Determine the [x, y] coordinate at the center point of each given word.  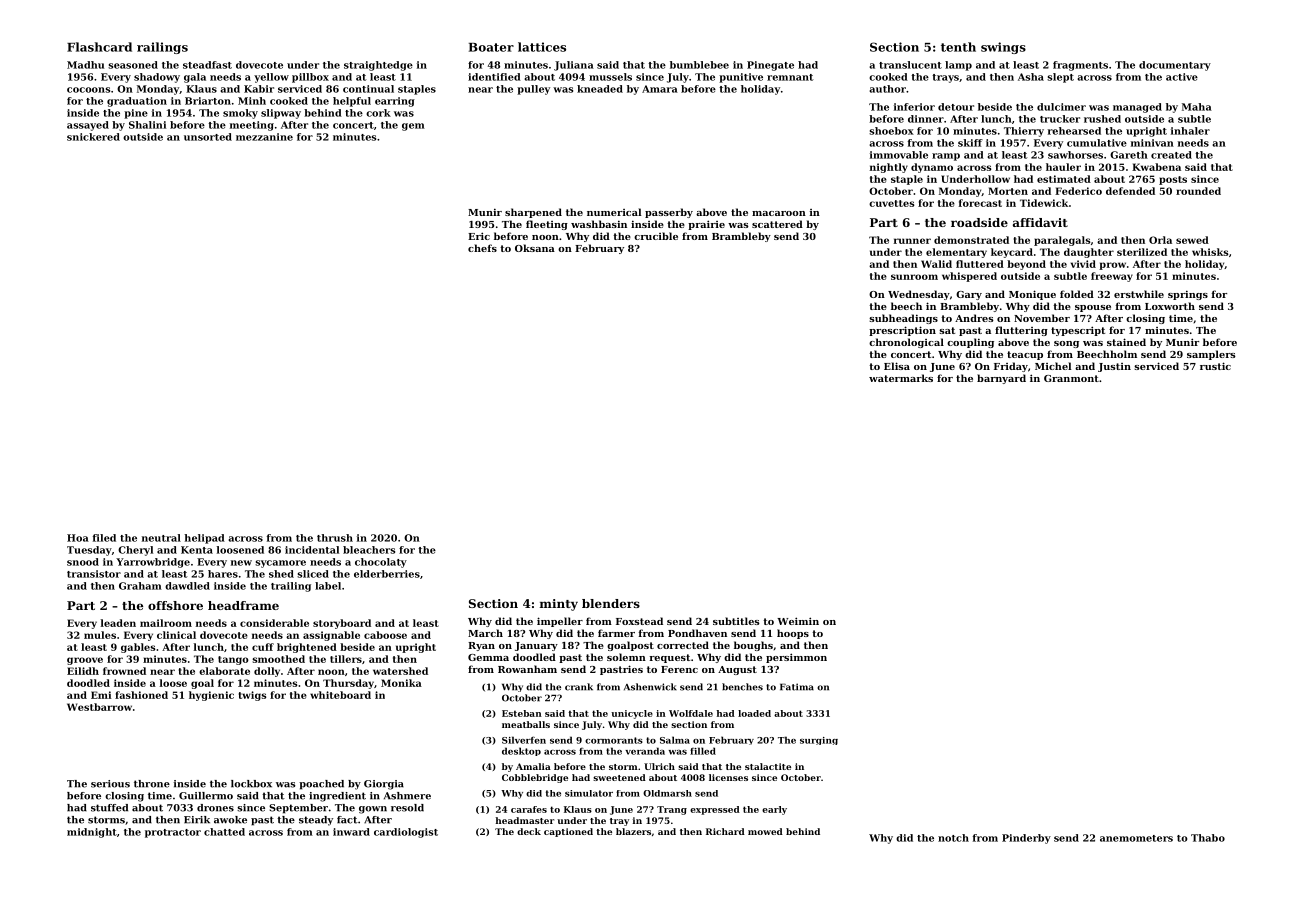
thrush [335, 538]
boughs [753, 646]
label [328, 586]
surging [819, 741]
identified [494, 77]
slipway [281, 114]
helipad [204, 539]
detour [956, 107]
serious [110, 784]
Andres [974, 318]
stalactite [768, 766]
